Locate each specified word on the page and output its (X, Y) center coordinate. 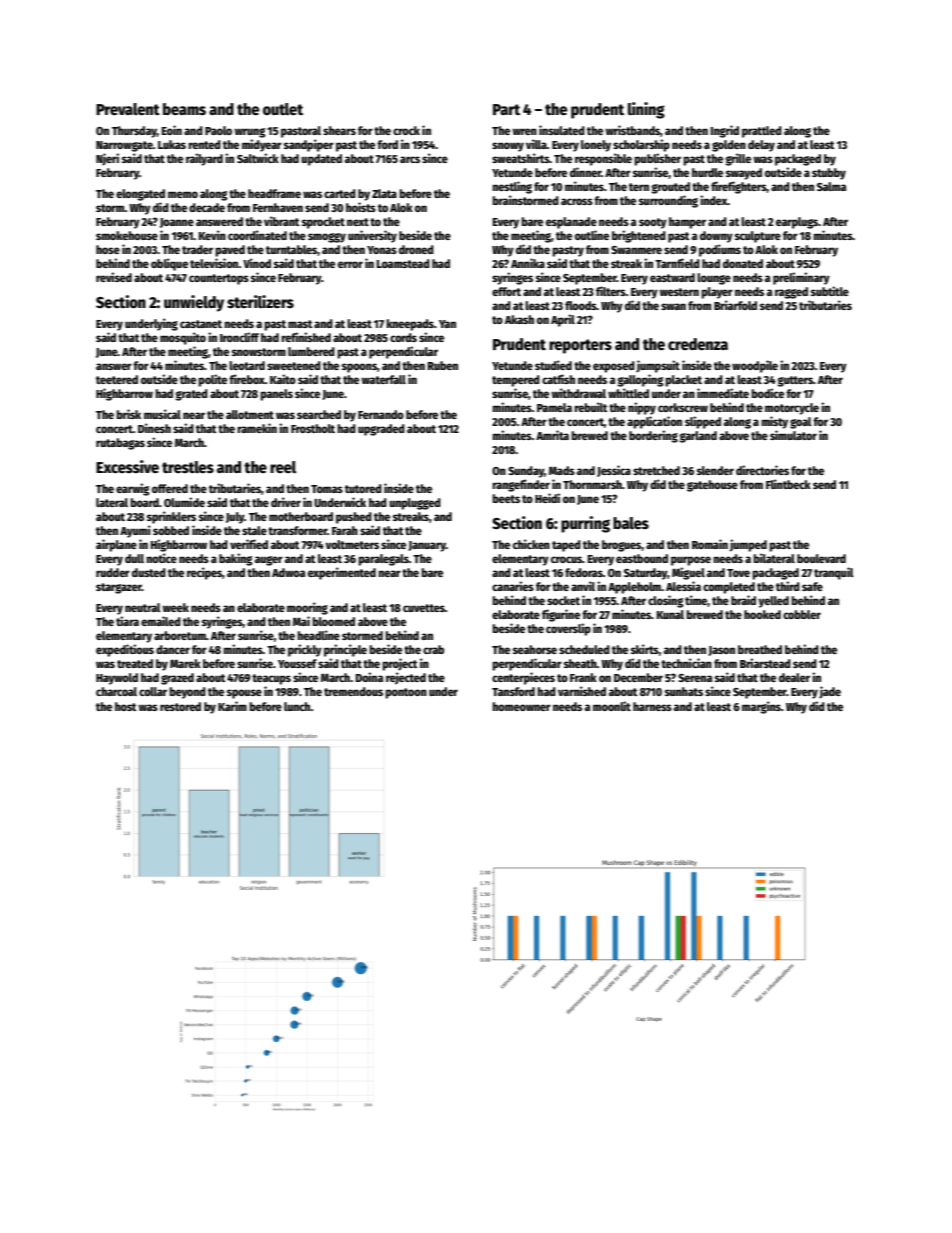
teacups (271, 679)
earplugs (797, 223)
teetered (117, 379)
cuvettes (424, 608)
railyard (204, 159)
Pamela (554, 407)
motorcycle (792, 409)
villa (536, 144)
